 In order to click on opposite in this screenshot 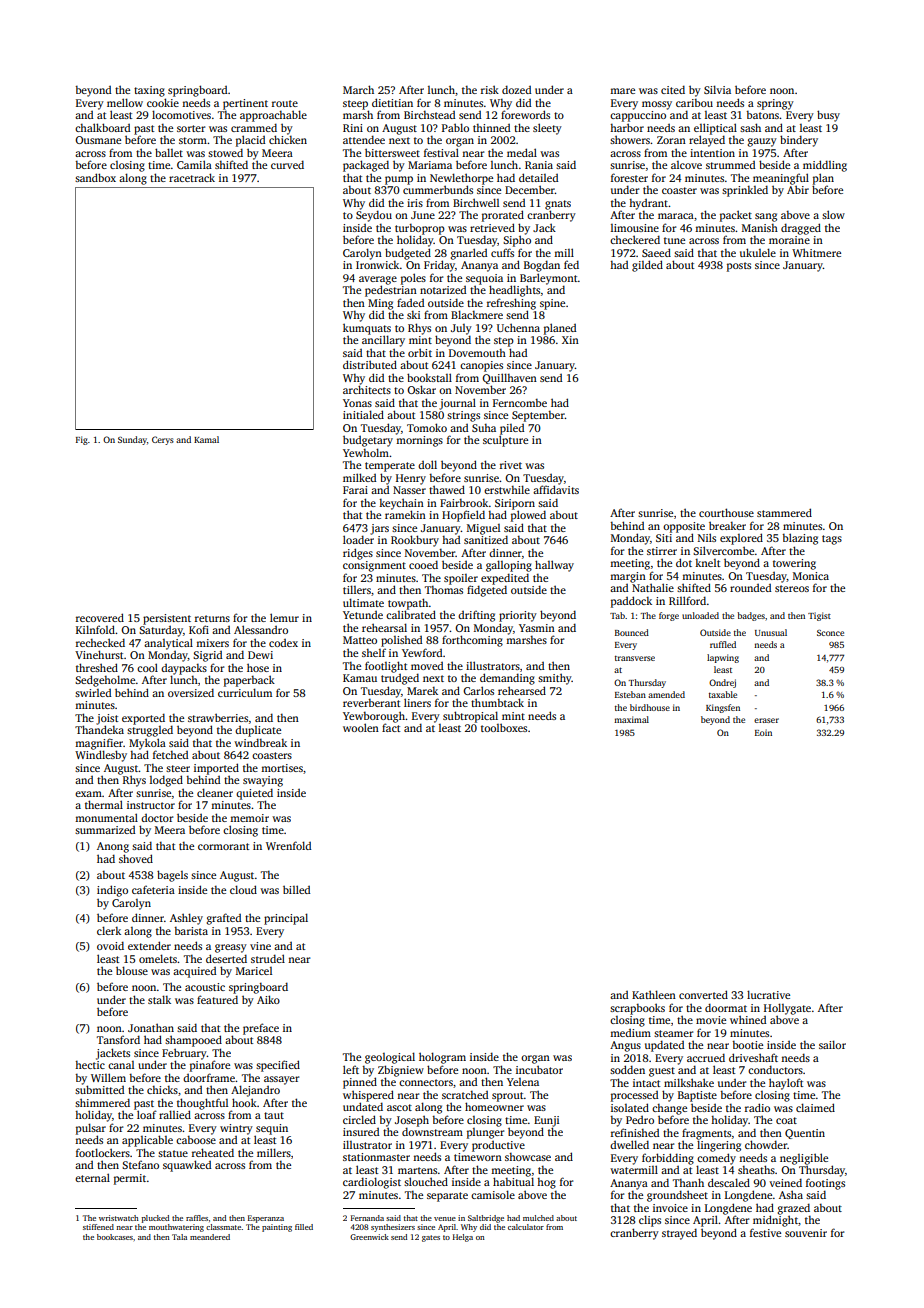, I will do `click(684, 527)`.
